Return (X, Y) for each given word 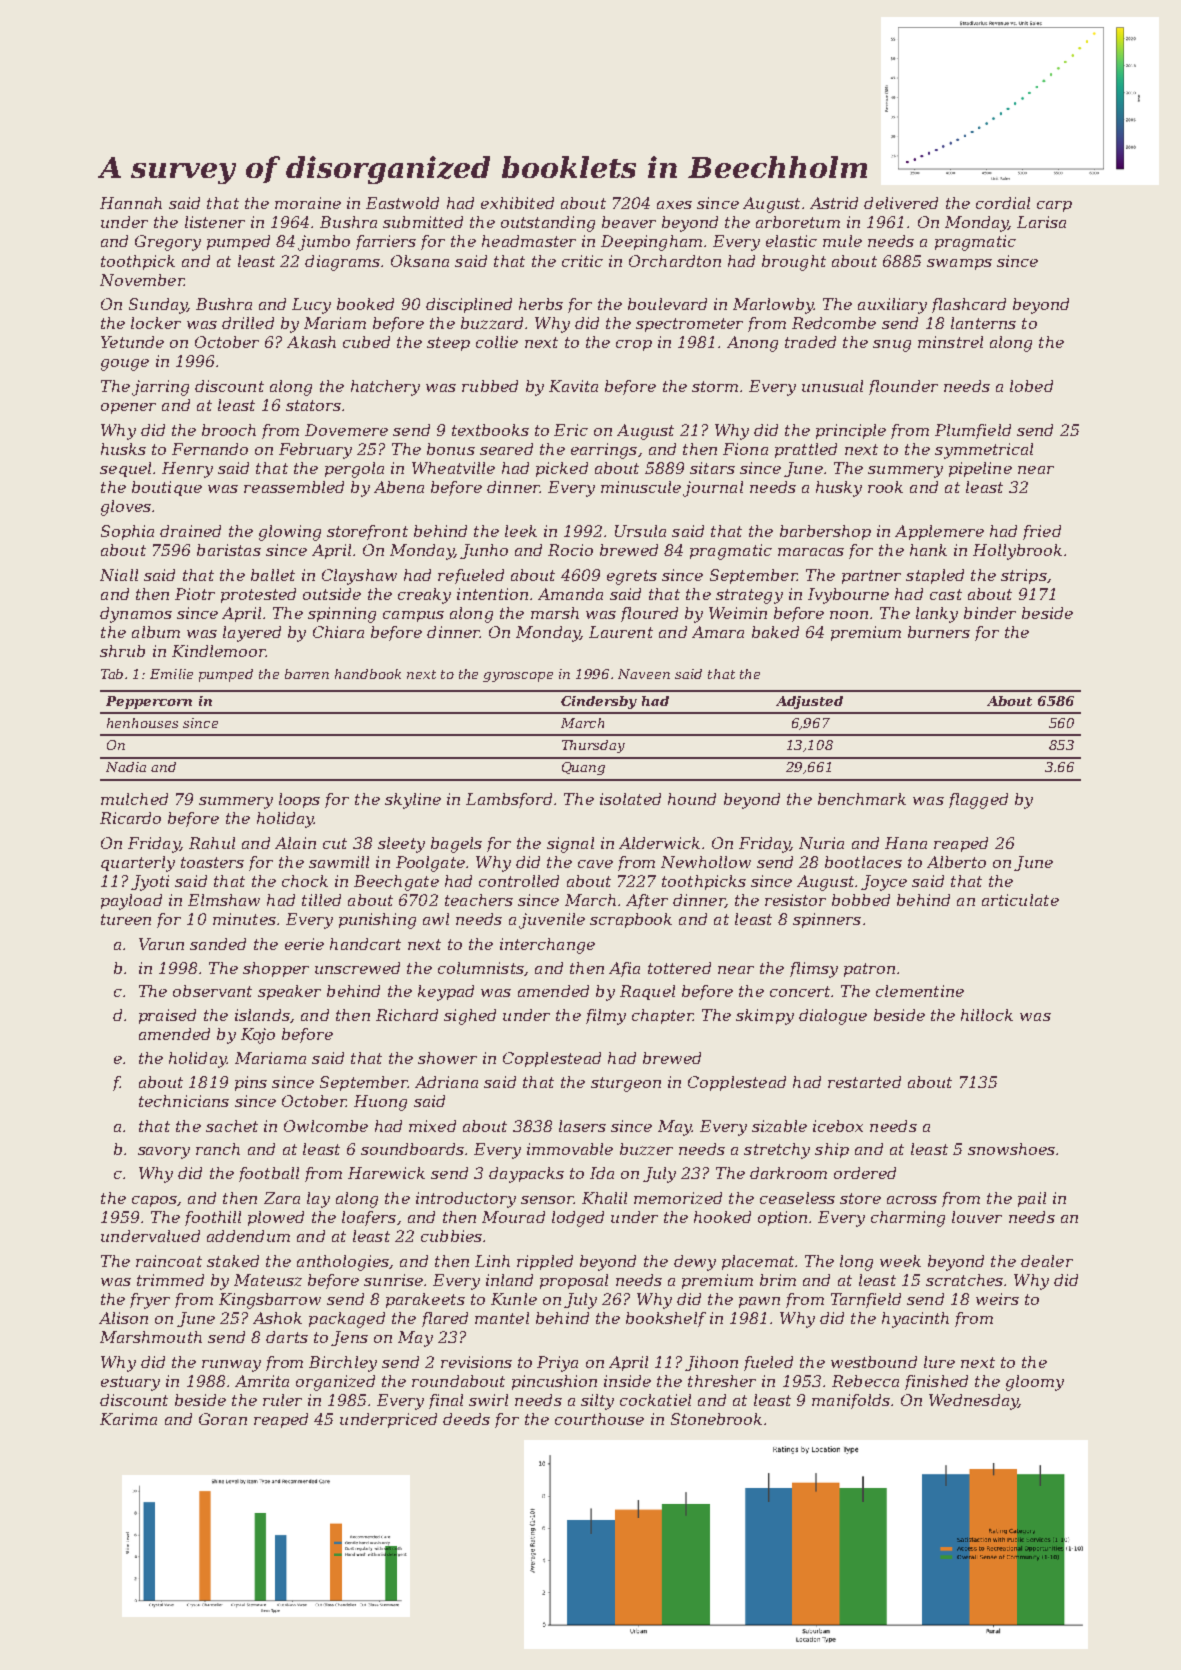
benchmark (862, 799)
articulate (1020, 900)
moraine (308, 203)
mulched (134, 799)
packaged (347, 1320)
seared (506, 449)
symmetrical (984, 451)
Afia (624, 969)
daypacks (526, 1175)
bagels (456, 845)
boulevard (667, 304)
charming (908, 1219)
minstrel (950, 342)
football (269, 1174)
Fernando (210, 449)
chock (305, 881)
